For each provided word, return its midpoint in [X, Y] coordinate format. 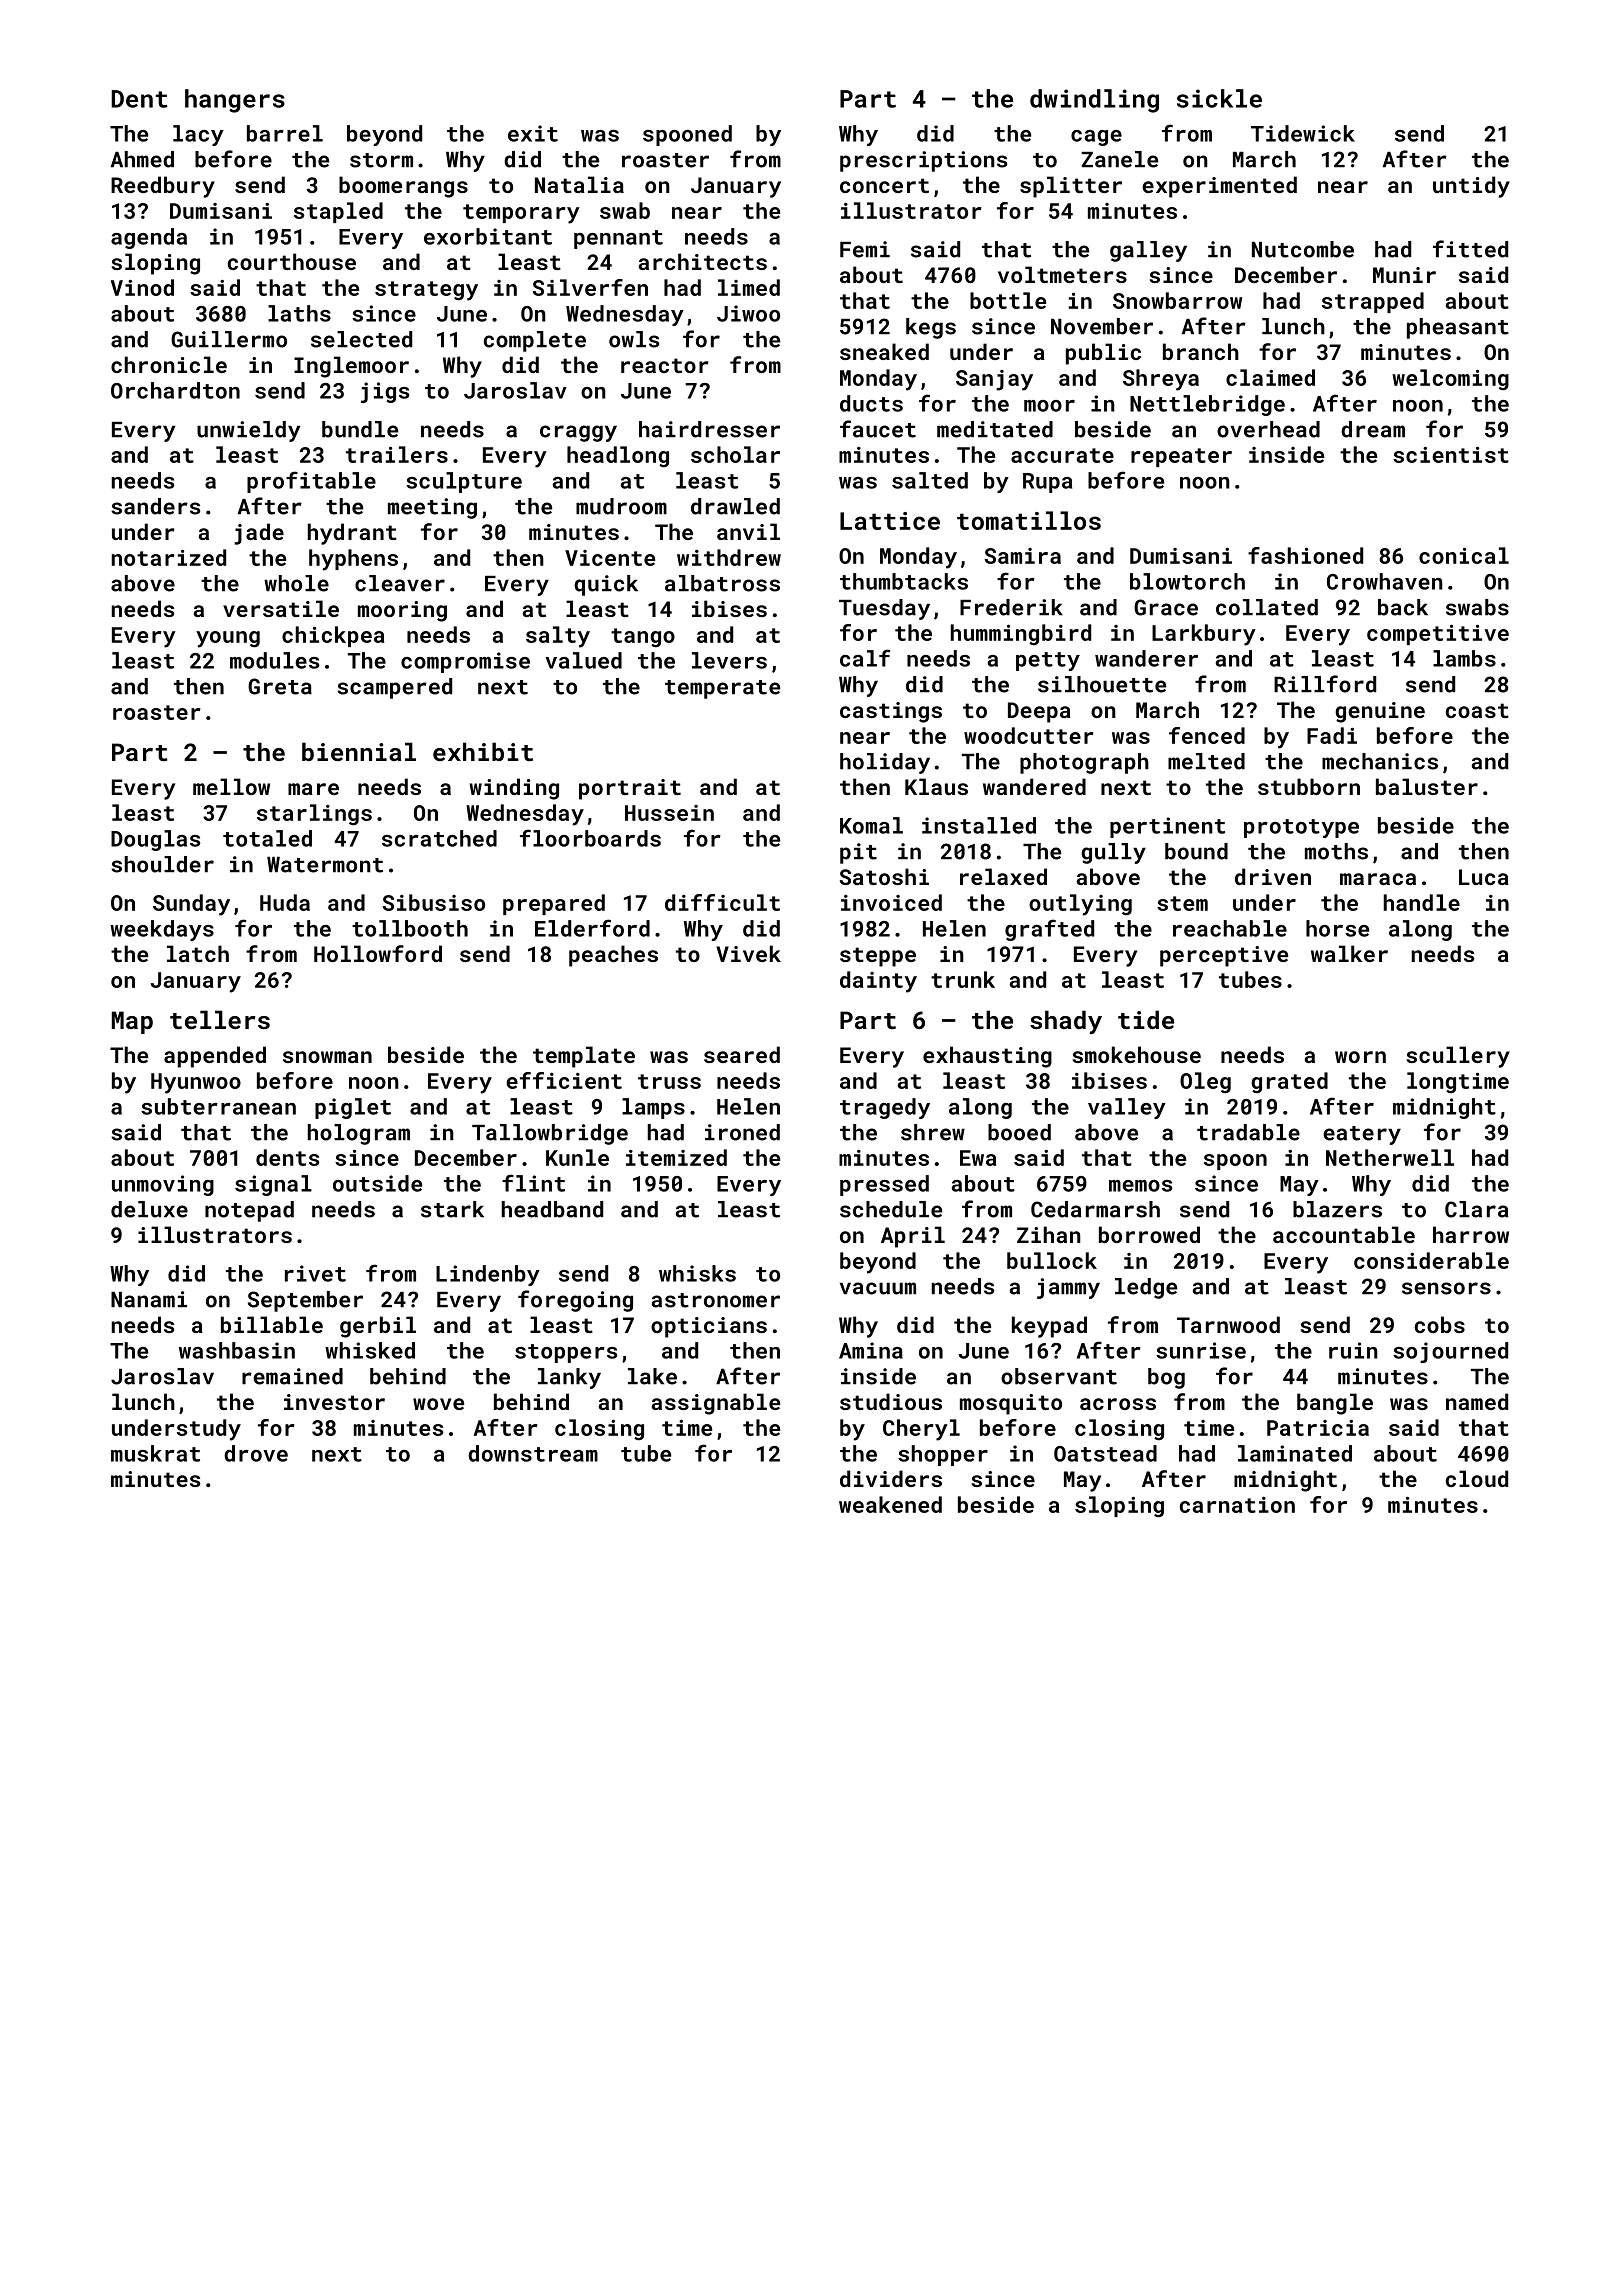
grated [1289, 1083]
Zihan [1049, 1234]
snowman [327, 1057]
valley [1127, 1108]
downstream [533, 1453]
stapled [338, 212]
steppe [878, 957]
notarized [169, 557]
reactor [665, 365]
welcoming [1450, 379]
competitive [1438, 635]
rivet [315, 1273]
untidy [1471, 187]
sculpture [464, 482]
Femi [865, 249]
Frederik [1011, 607]
